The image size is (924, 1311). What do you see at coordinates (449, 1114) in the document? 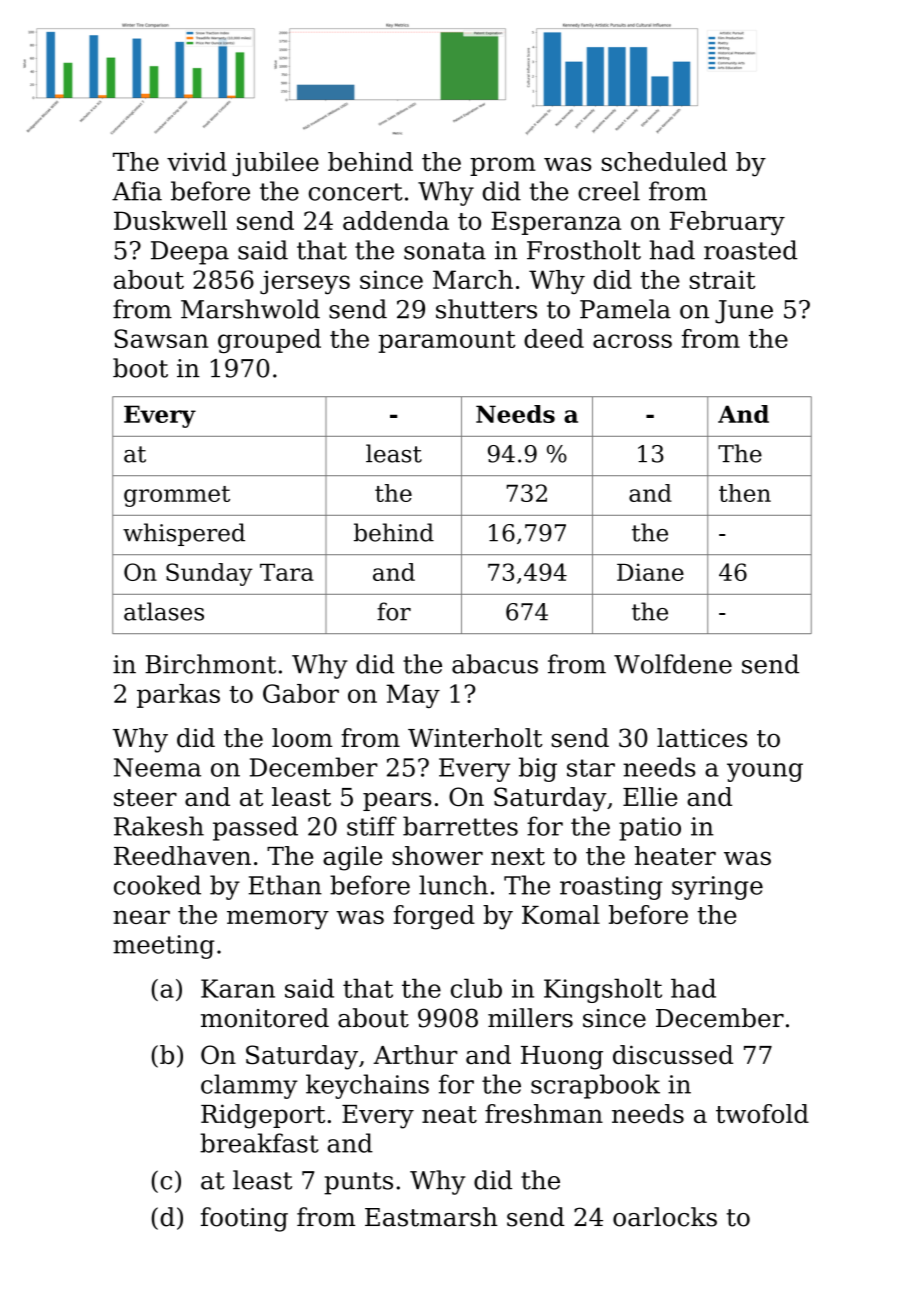
I see `neat` at bounding box center [449, 1114].
